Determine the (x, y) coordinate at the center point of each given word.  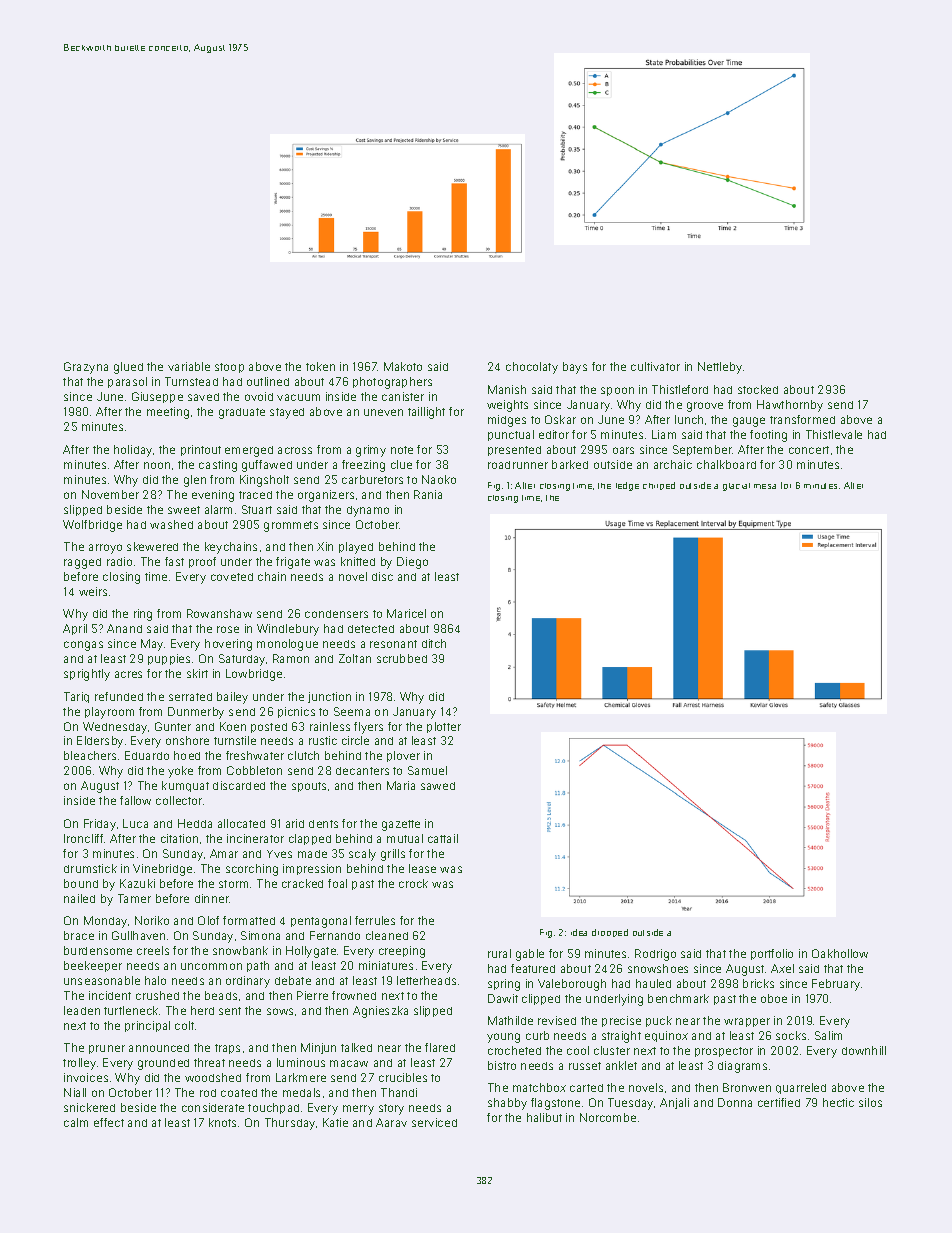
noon (157, 465)
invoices (86, 1077)
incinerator (255, 838)
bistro (502, 1065)
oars (623, 450)
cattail (443, 838)
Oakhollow (840, 953)
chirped (659, 486)
